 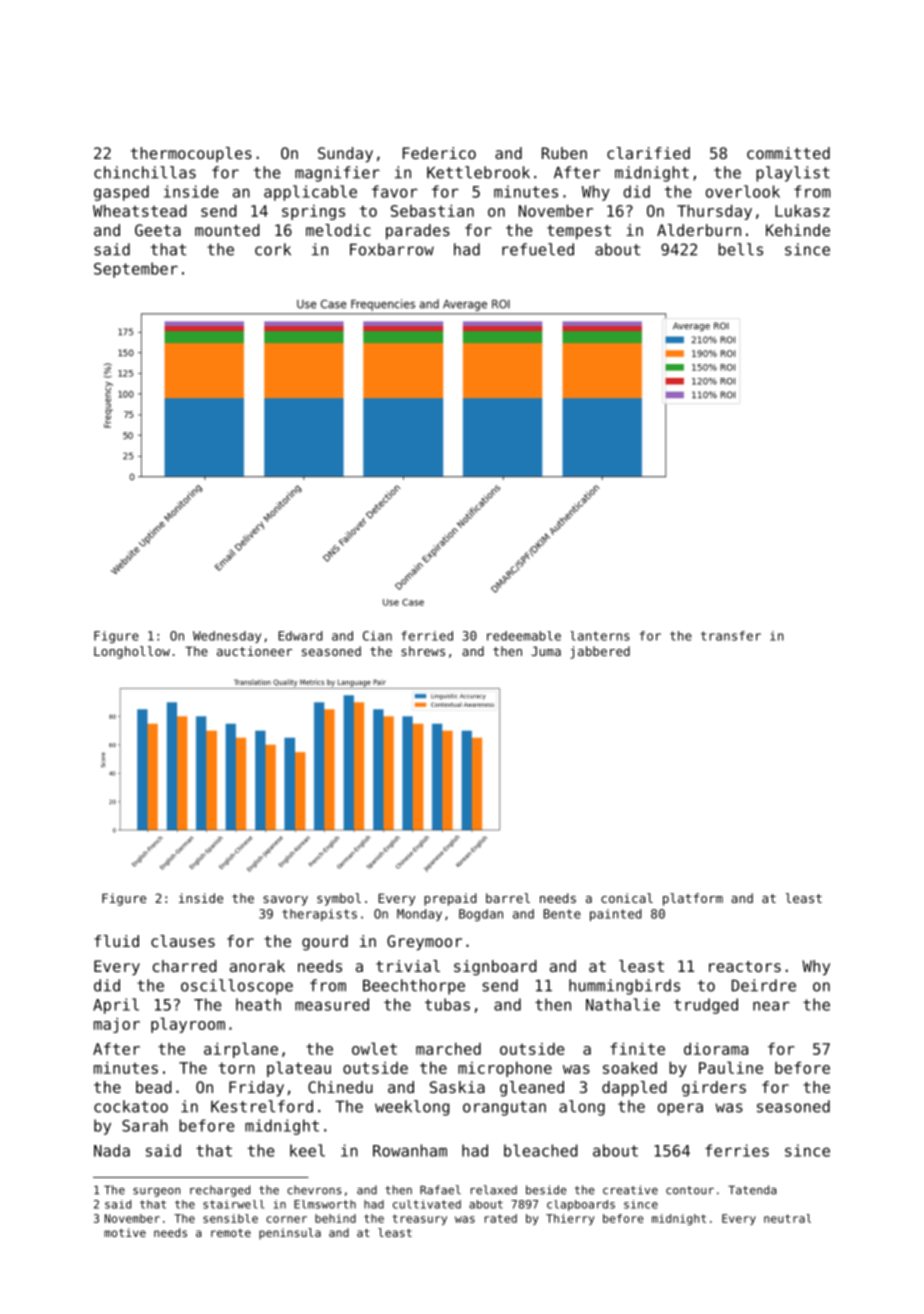 What do you see at coordinates (392, 249) in the image?
I see `Foxbarrow` at bounding box center [392, 249].
